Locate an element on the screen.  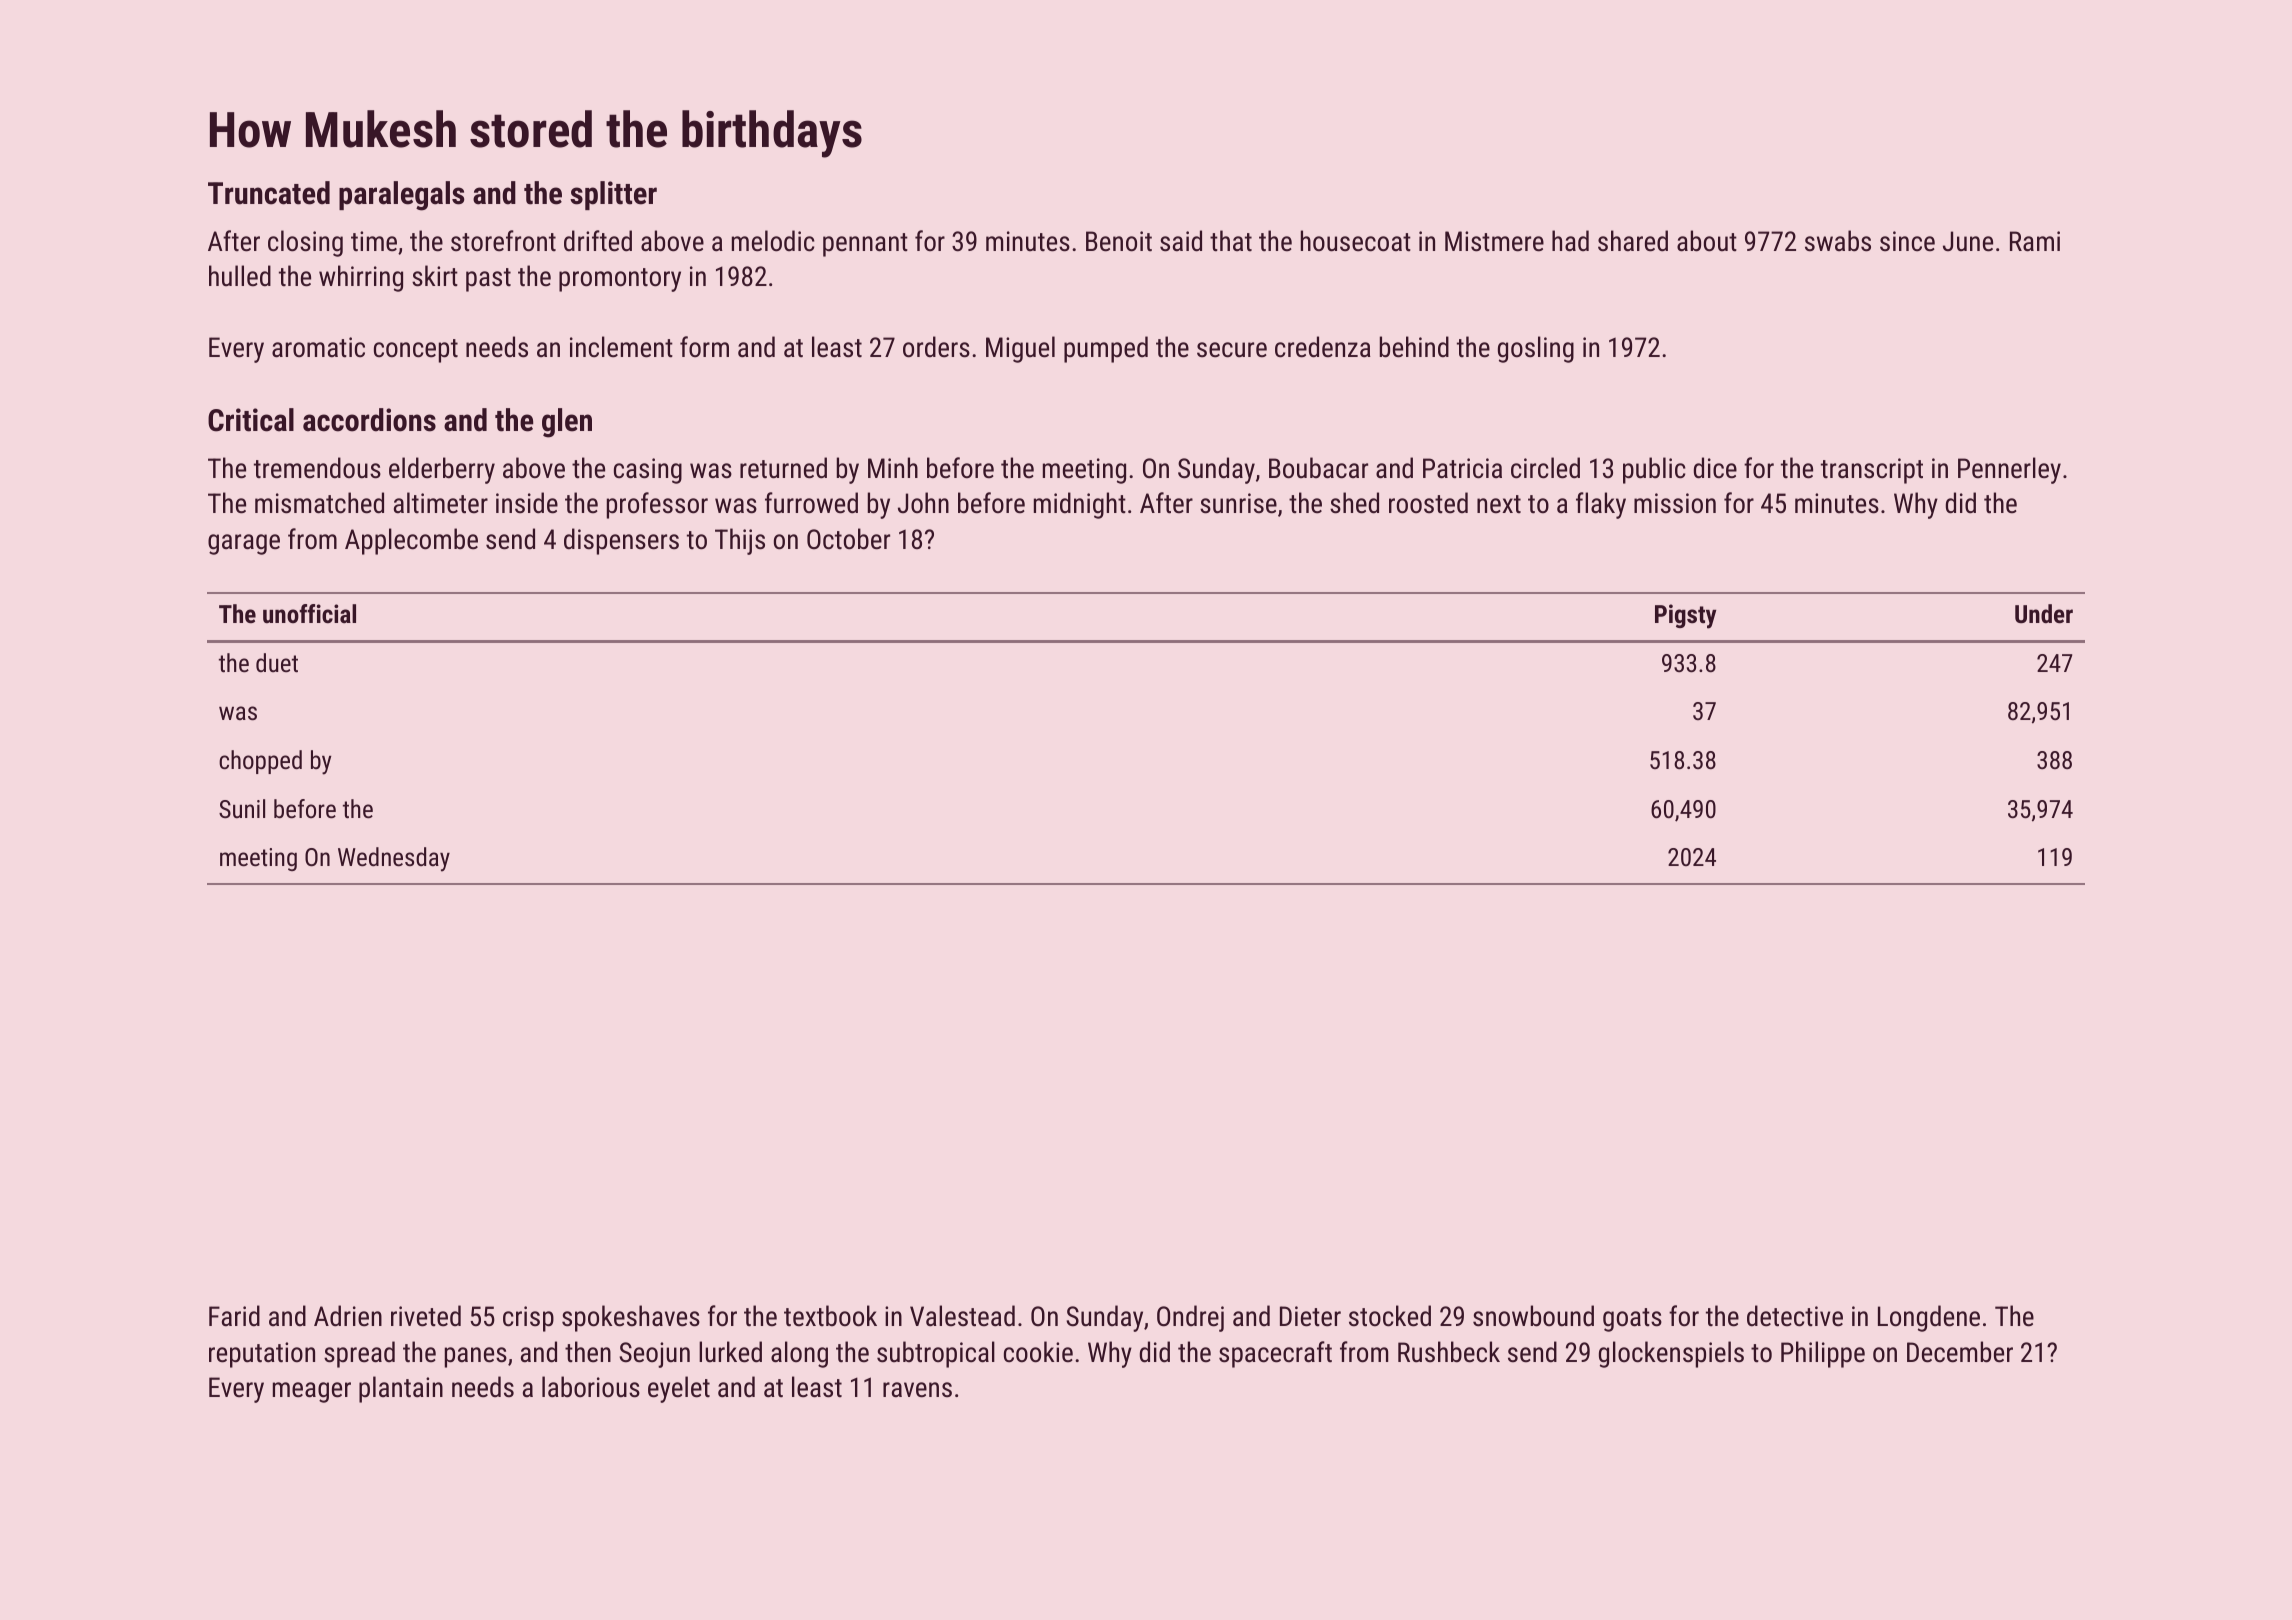
glockenspiels is located at coordinates (1671, 1354).
